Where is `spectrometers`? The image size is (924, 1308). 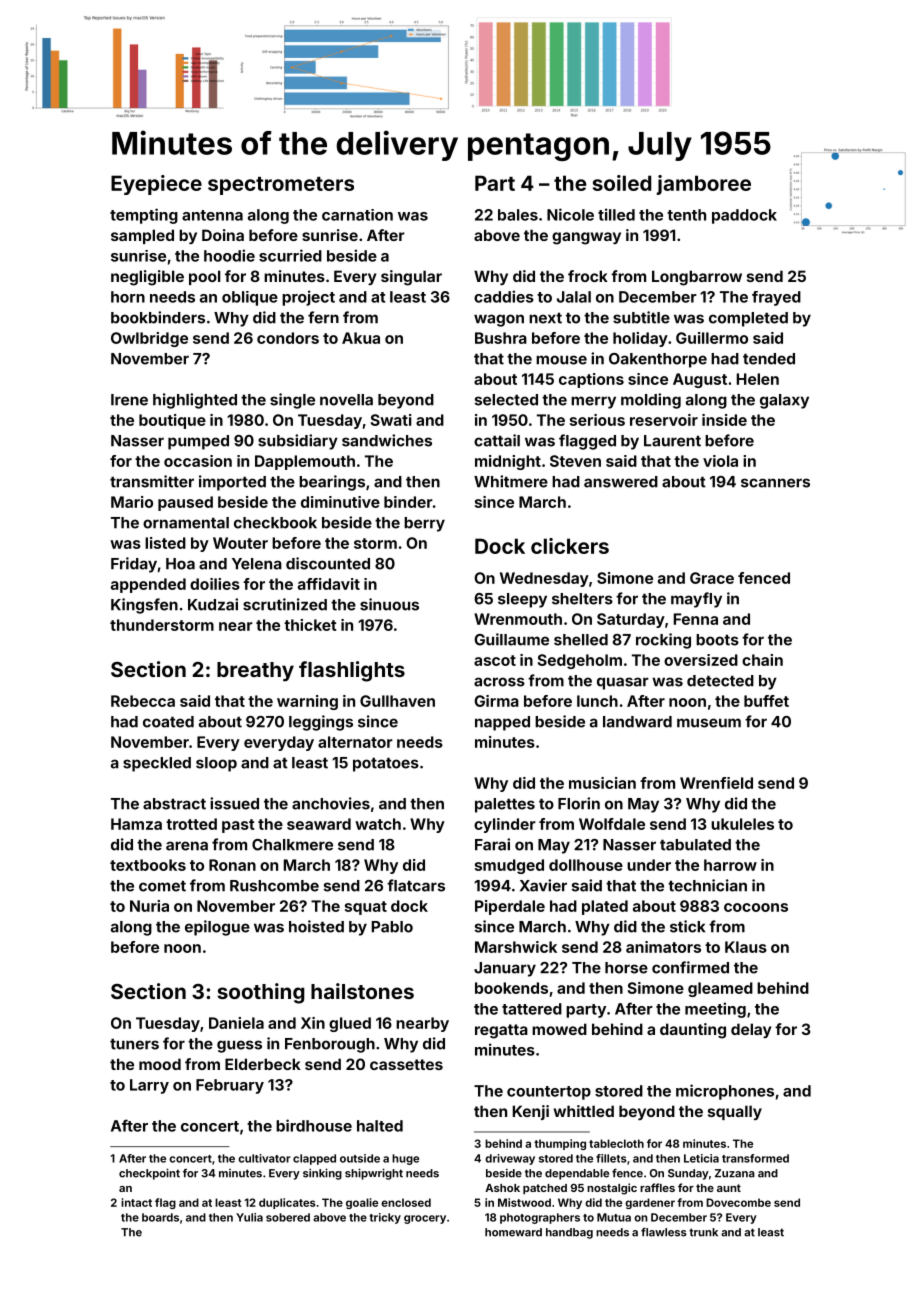
spectrometers is located at coordinates (281, 186).
